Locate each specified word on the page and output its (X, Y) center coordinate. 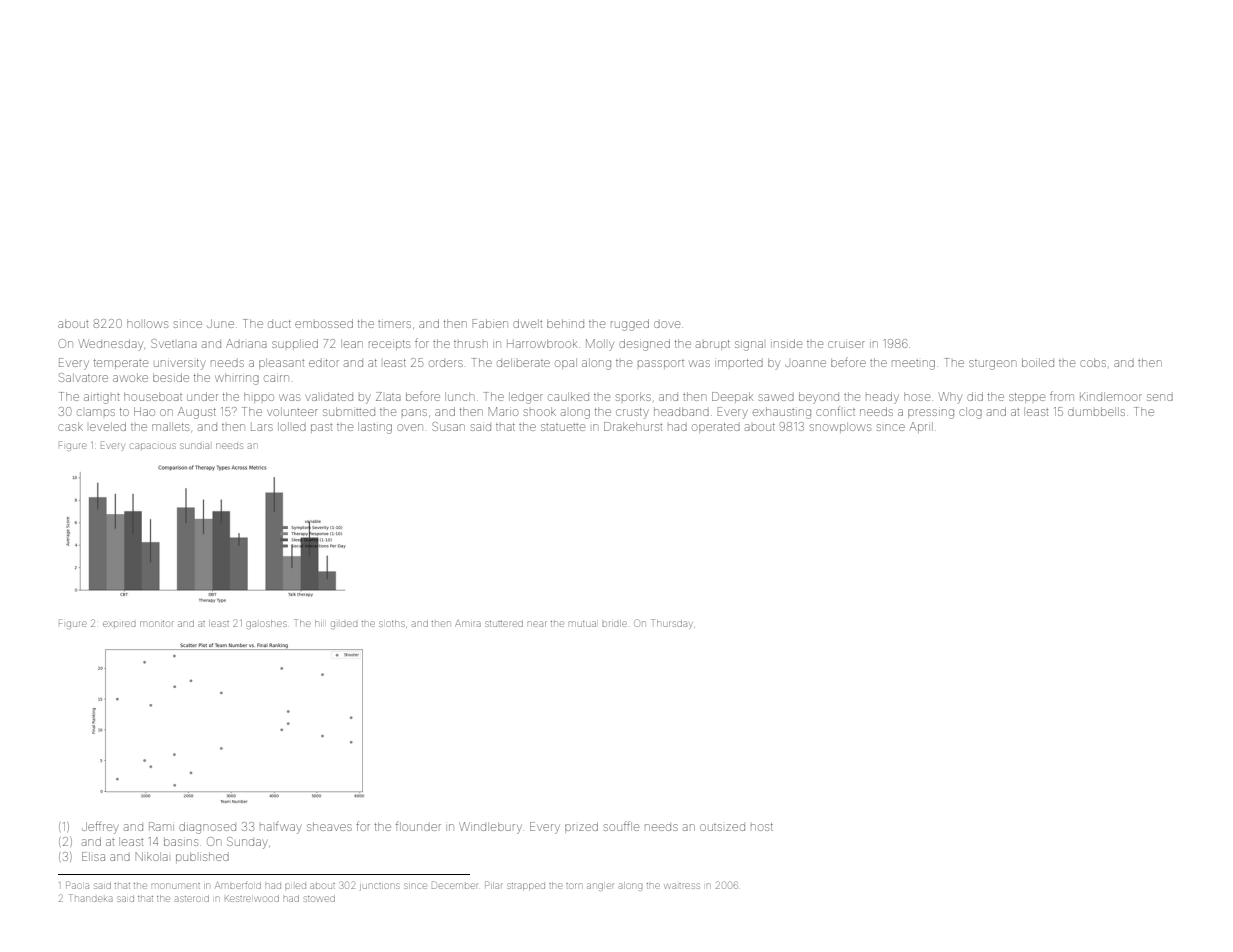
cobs (1093, 362)
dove (667, 324)
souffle (621, 826)
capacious (153, 446)
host (762, 827)
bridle (614, 623)
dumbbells (1096, 411)
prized (581, 827)
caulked (568, 396)
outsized (722, 827)
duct (279, 324)
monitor (156, 624)
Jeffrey (100, 827)
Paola (77, 885)
